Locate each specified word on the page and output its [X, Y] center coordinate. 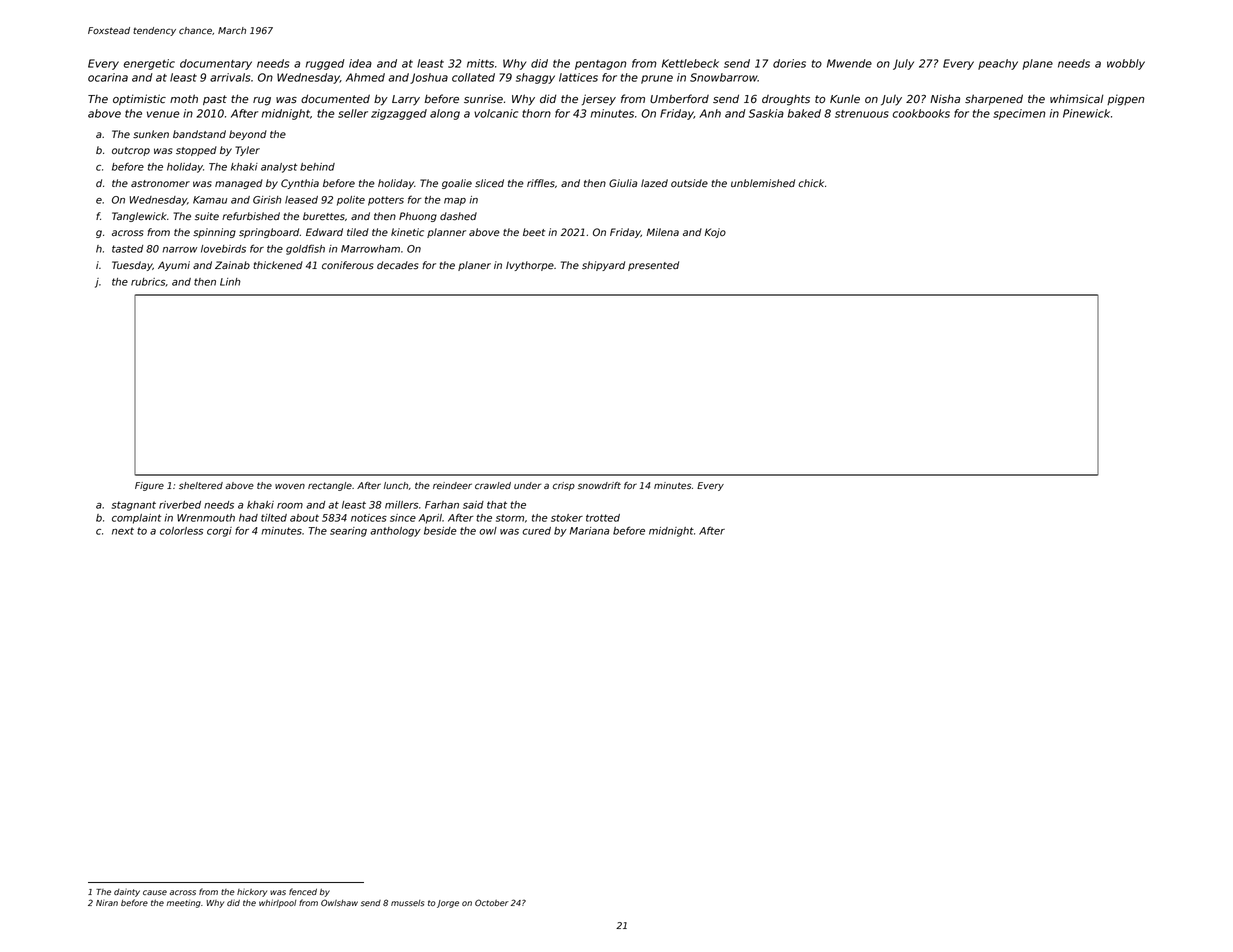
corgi [219, 532]
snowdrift [599, 486]
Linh [230, 282]
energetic [149, 64]
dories [789, 63]
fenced [303, 891]
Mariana [589, 531]
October [492, 902]
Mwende [849, 63]
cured [536, 531]
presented [653, 266]
